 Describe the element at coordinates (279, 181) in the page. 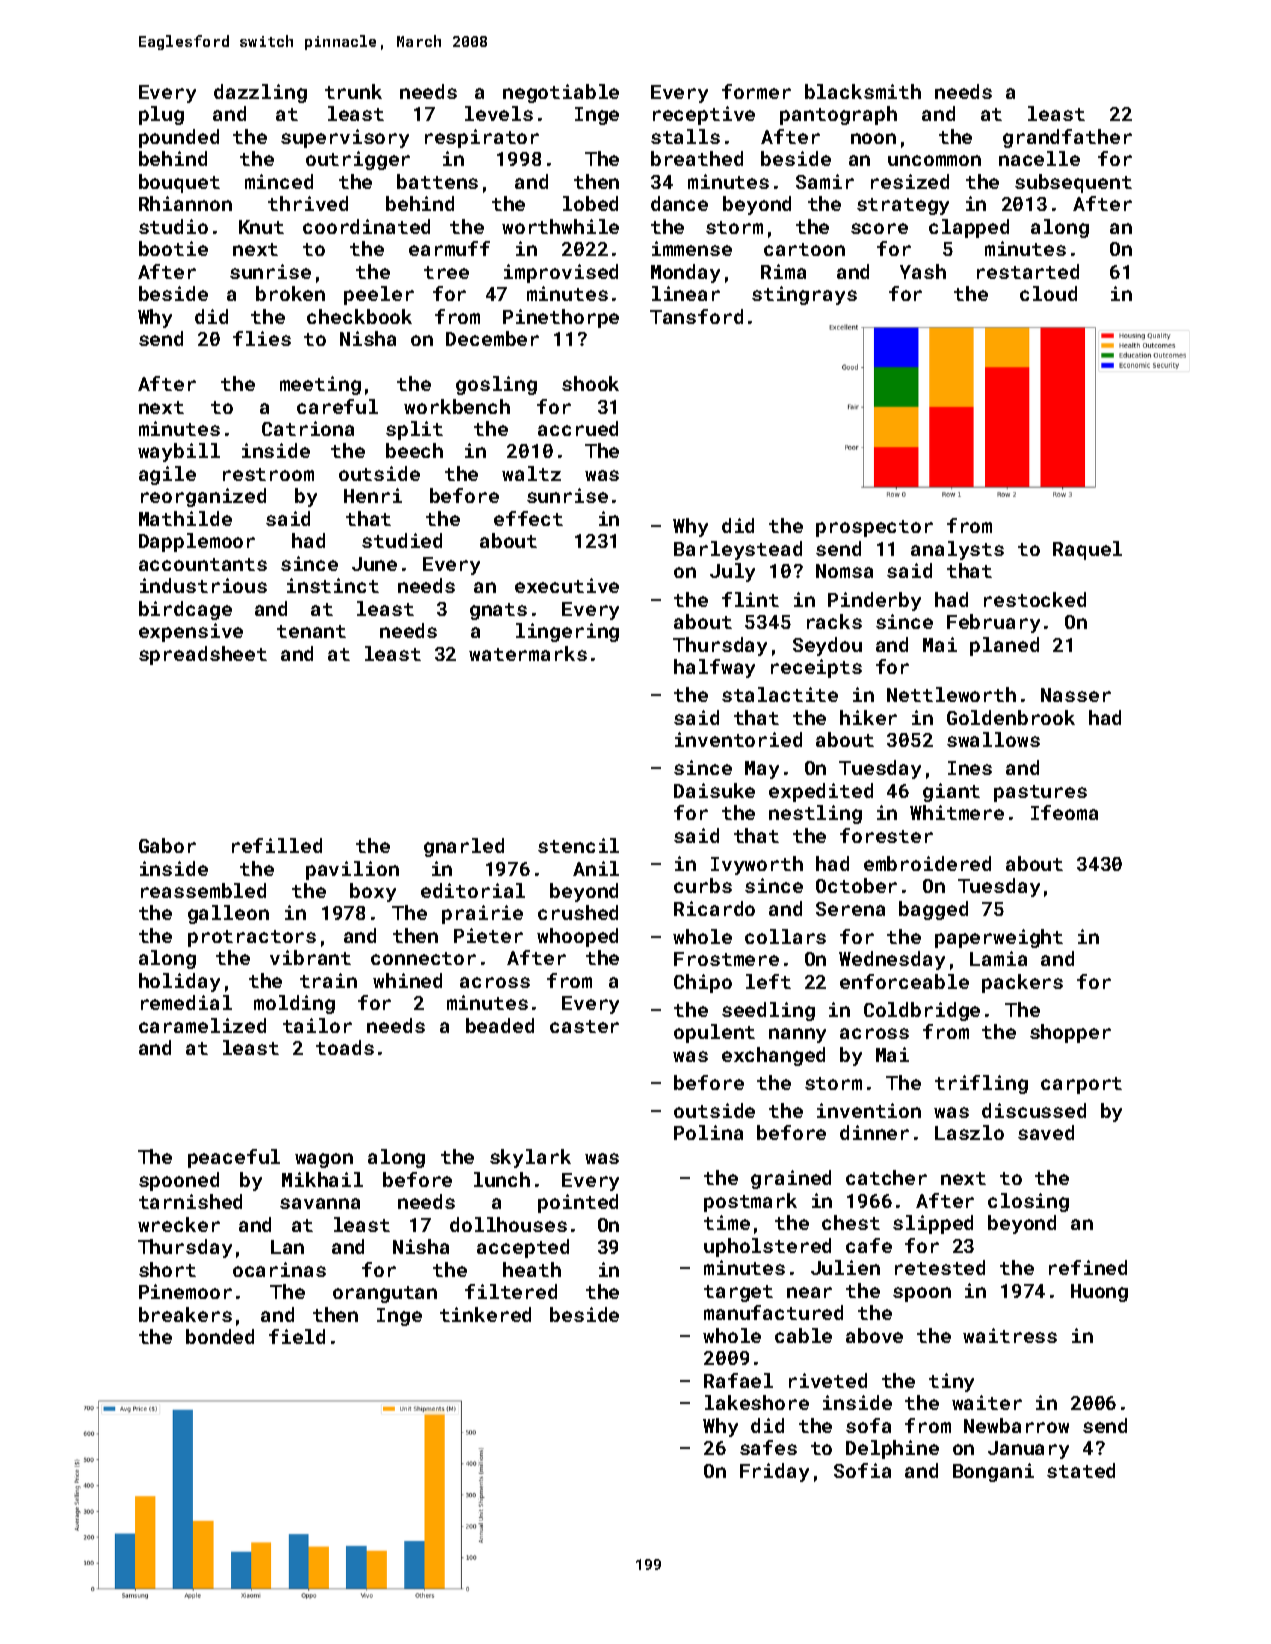

I see `minced` at that location.
